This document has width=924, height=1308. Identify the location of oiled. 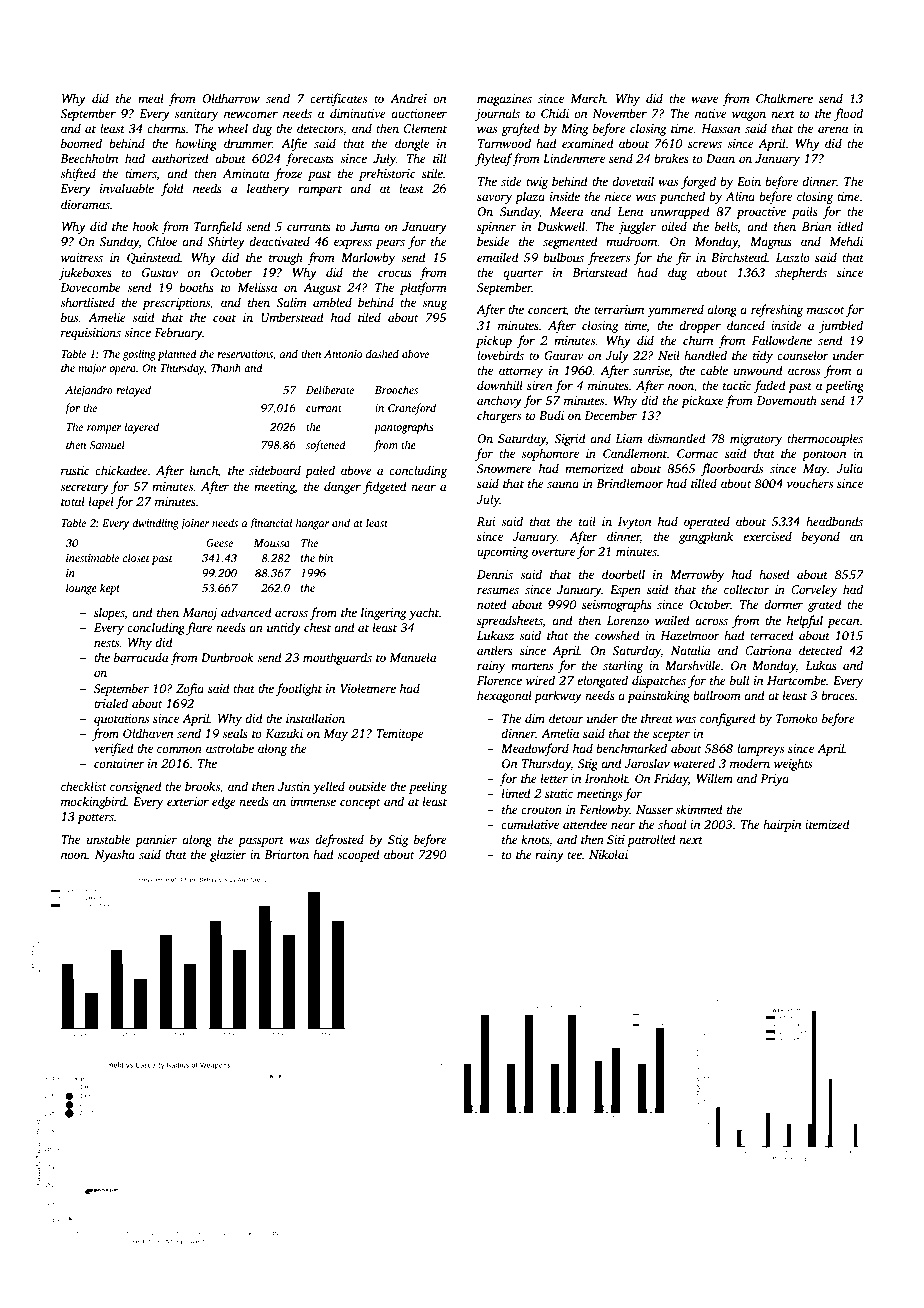
(674, 226).
